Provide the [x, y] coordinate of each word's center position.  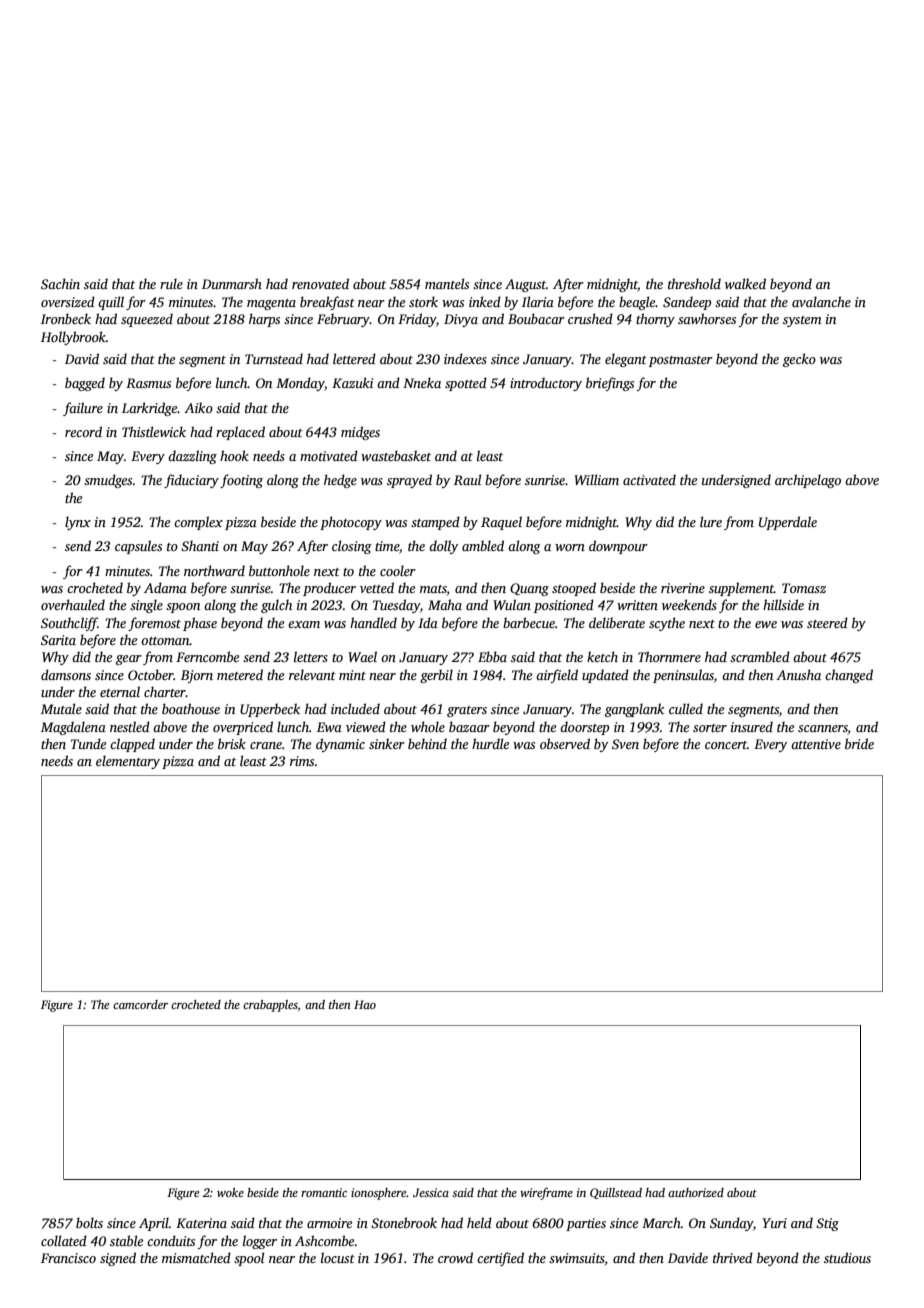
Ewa [329, 727]
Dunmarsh [232, 283]
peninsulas [683, 676]
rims [302, 761]
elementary [128, 762]
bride [859, 743]
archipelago [808, 481]
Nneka [422, 382]
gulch [276, 606]
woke [230, 1192]
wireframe [546, 1193]
